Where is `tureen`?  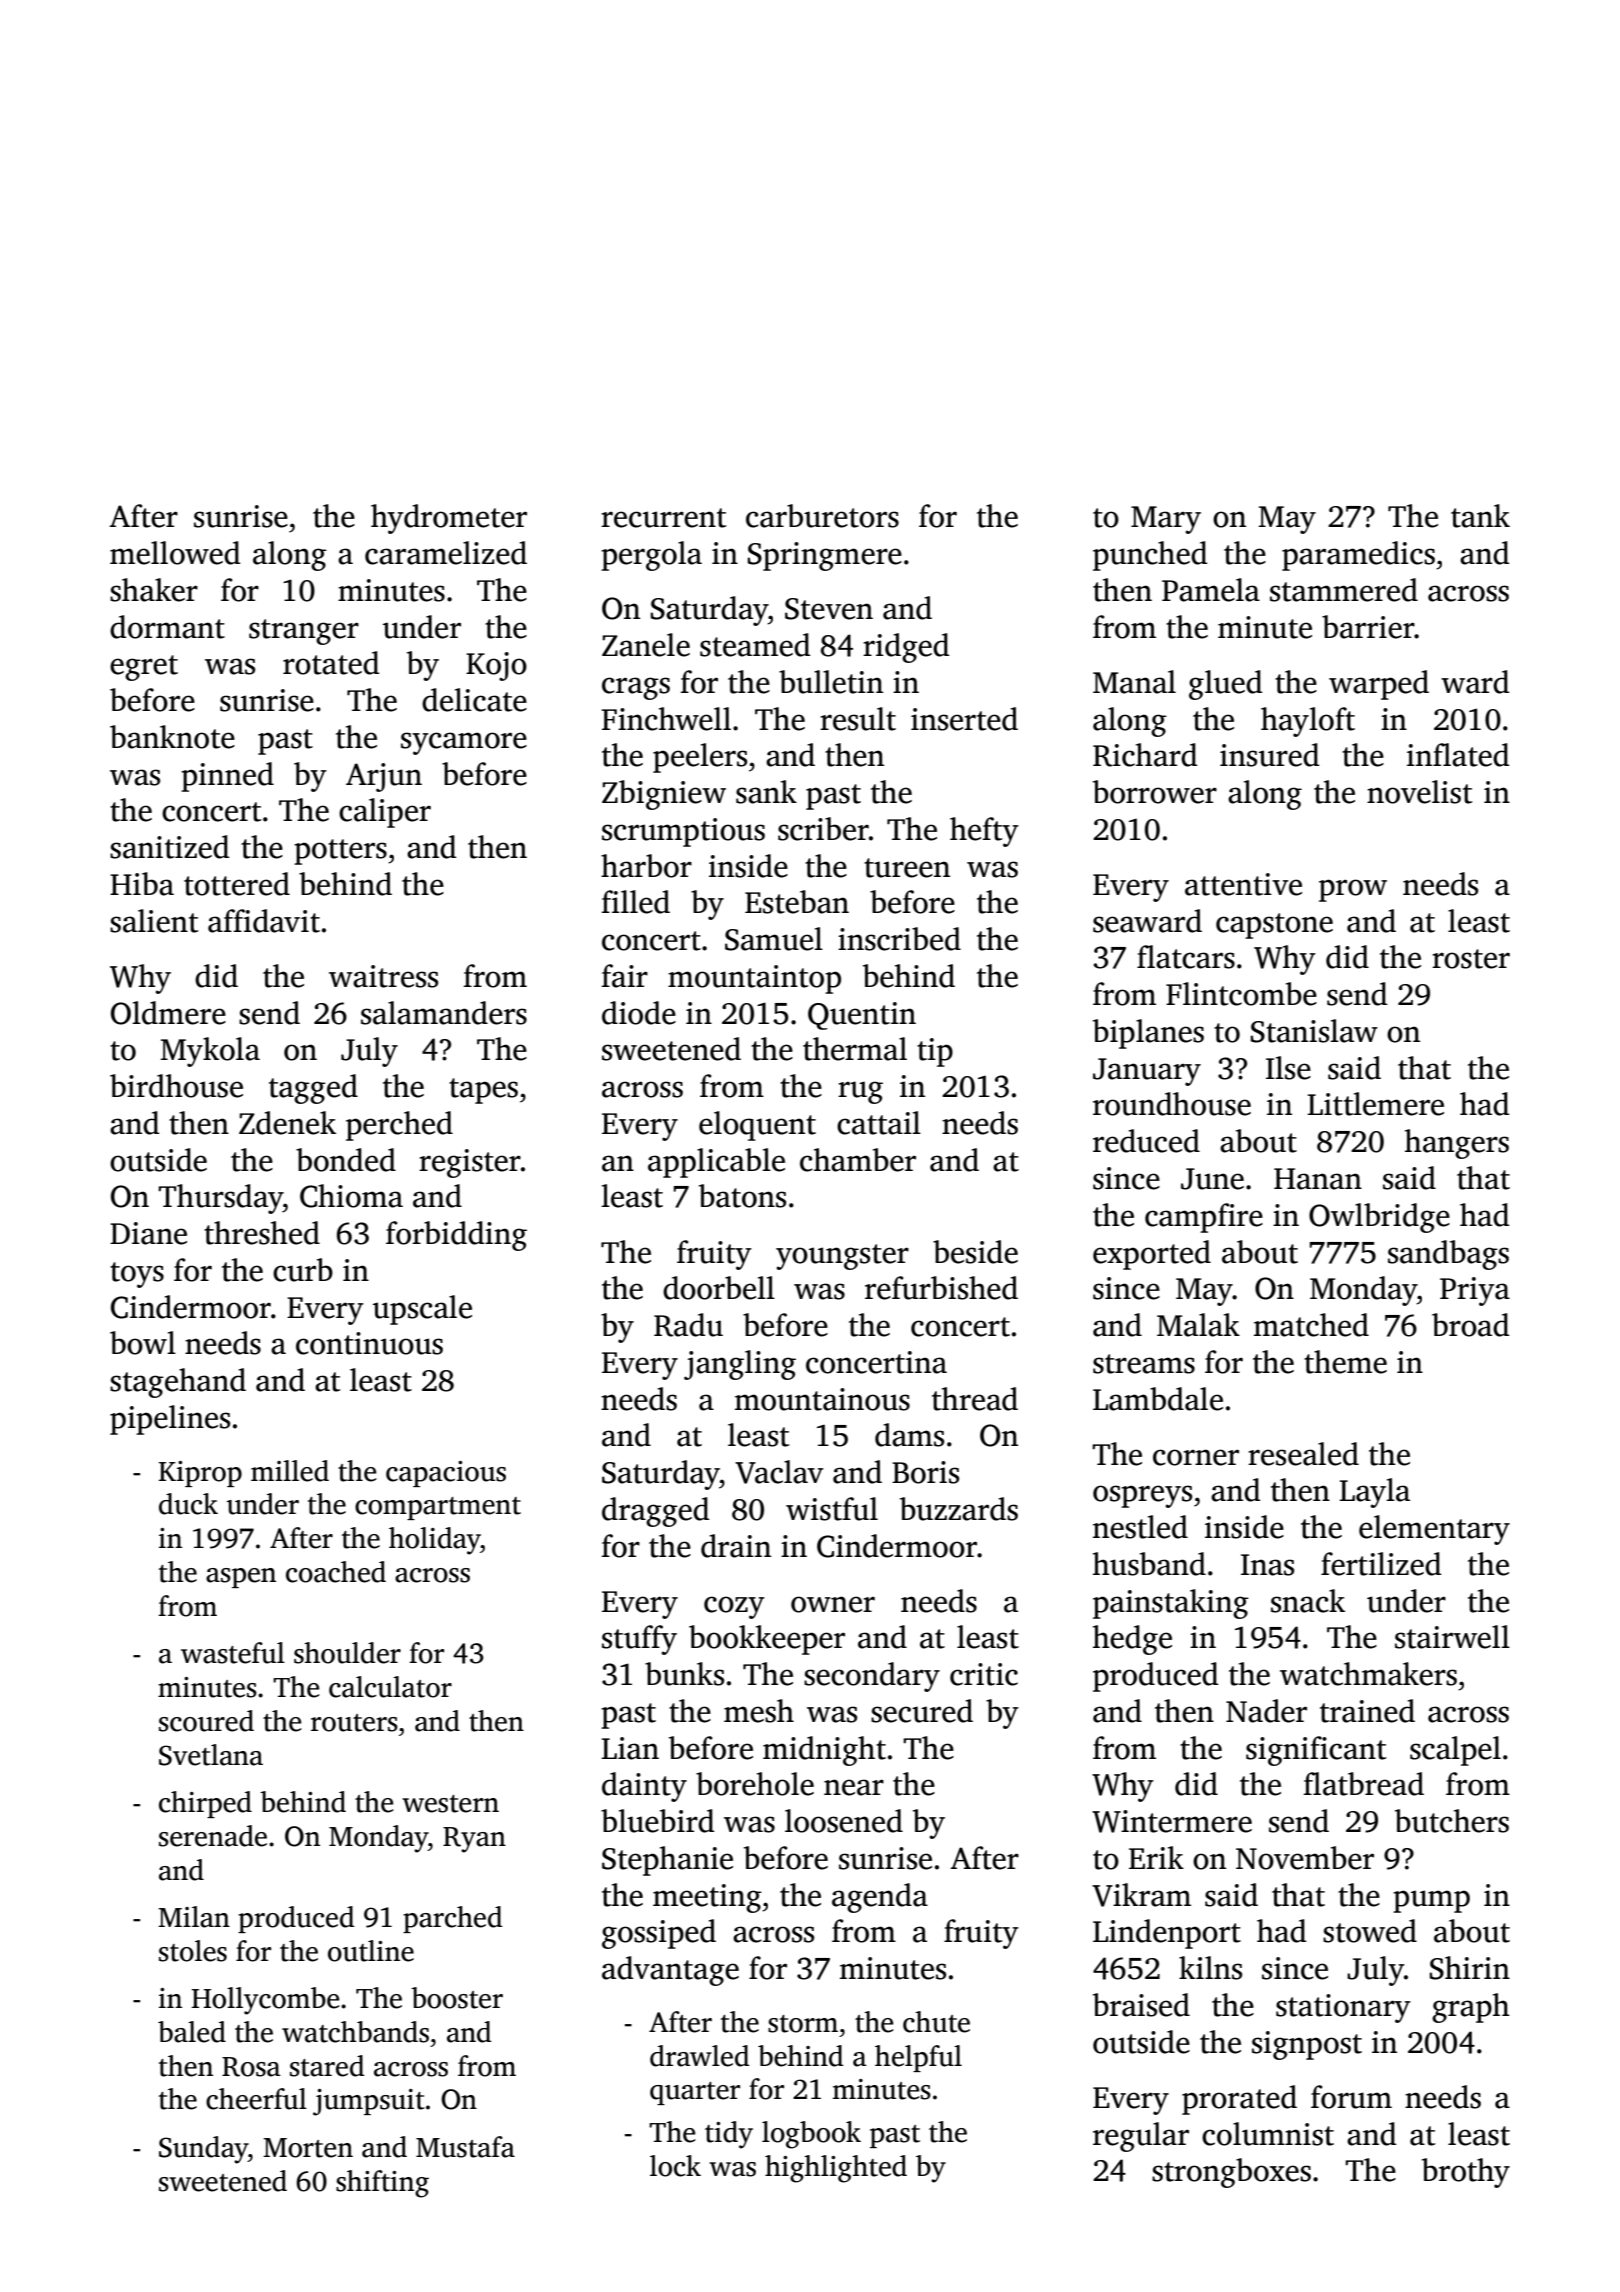
tureen is located at coordinates (907, 868).
